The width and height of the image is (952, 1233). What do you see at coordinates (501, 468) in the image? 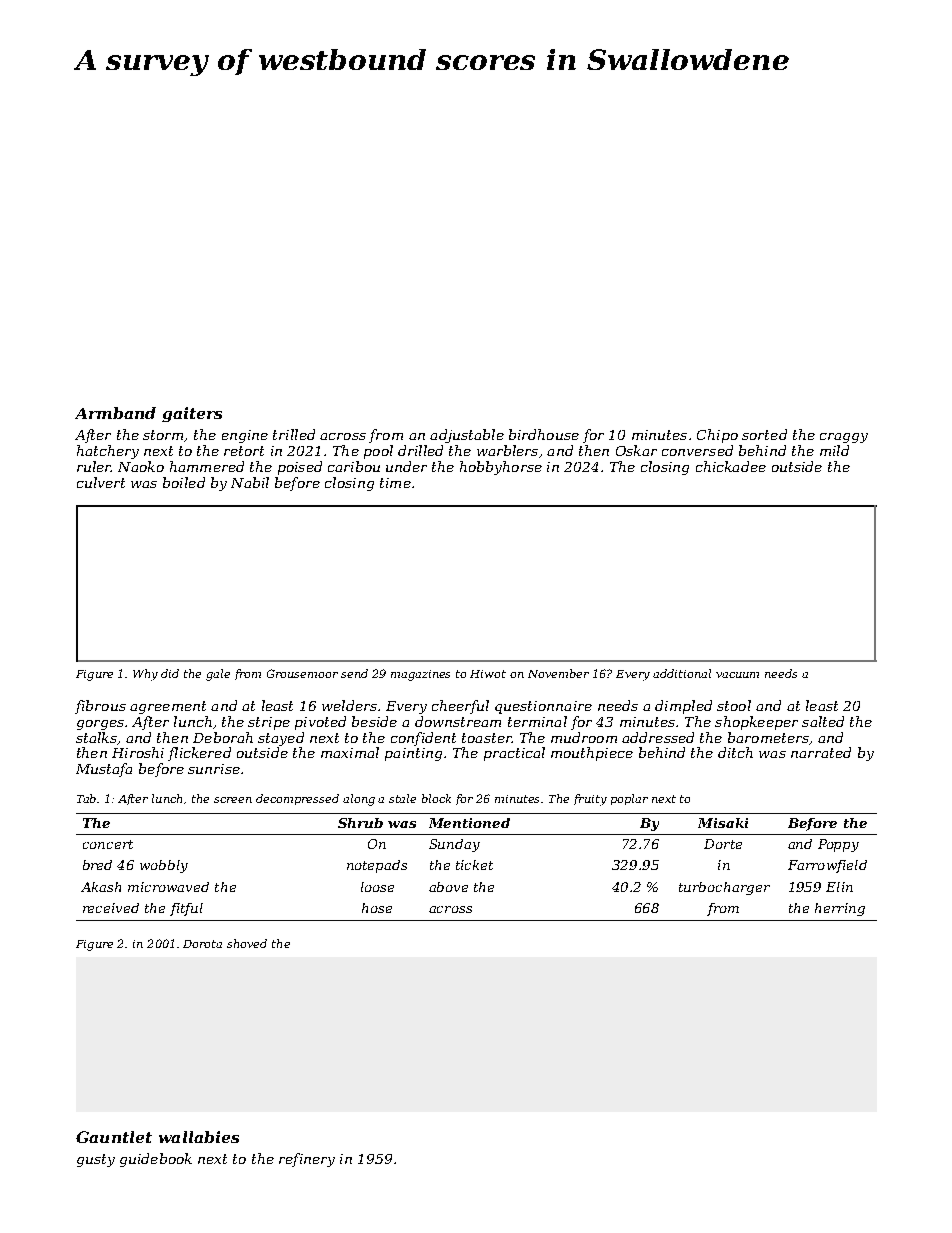
I see `hobbyhorse` at bounding box center [501, 468].
